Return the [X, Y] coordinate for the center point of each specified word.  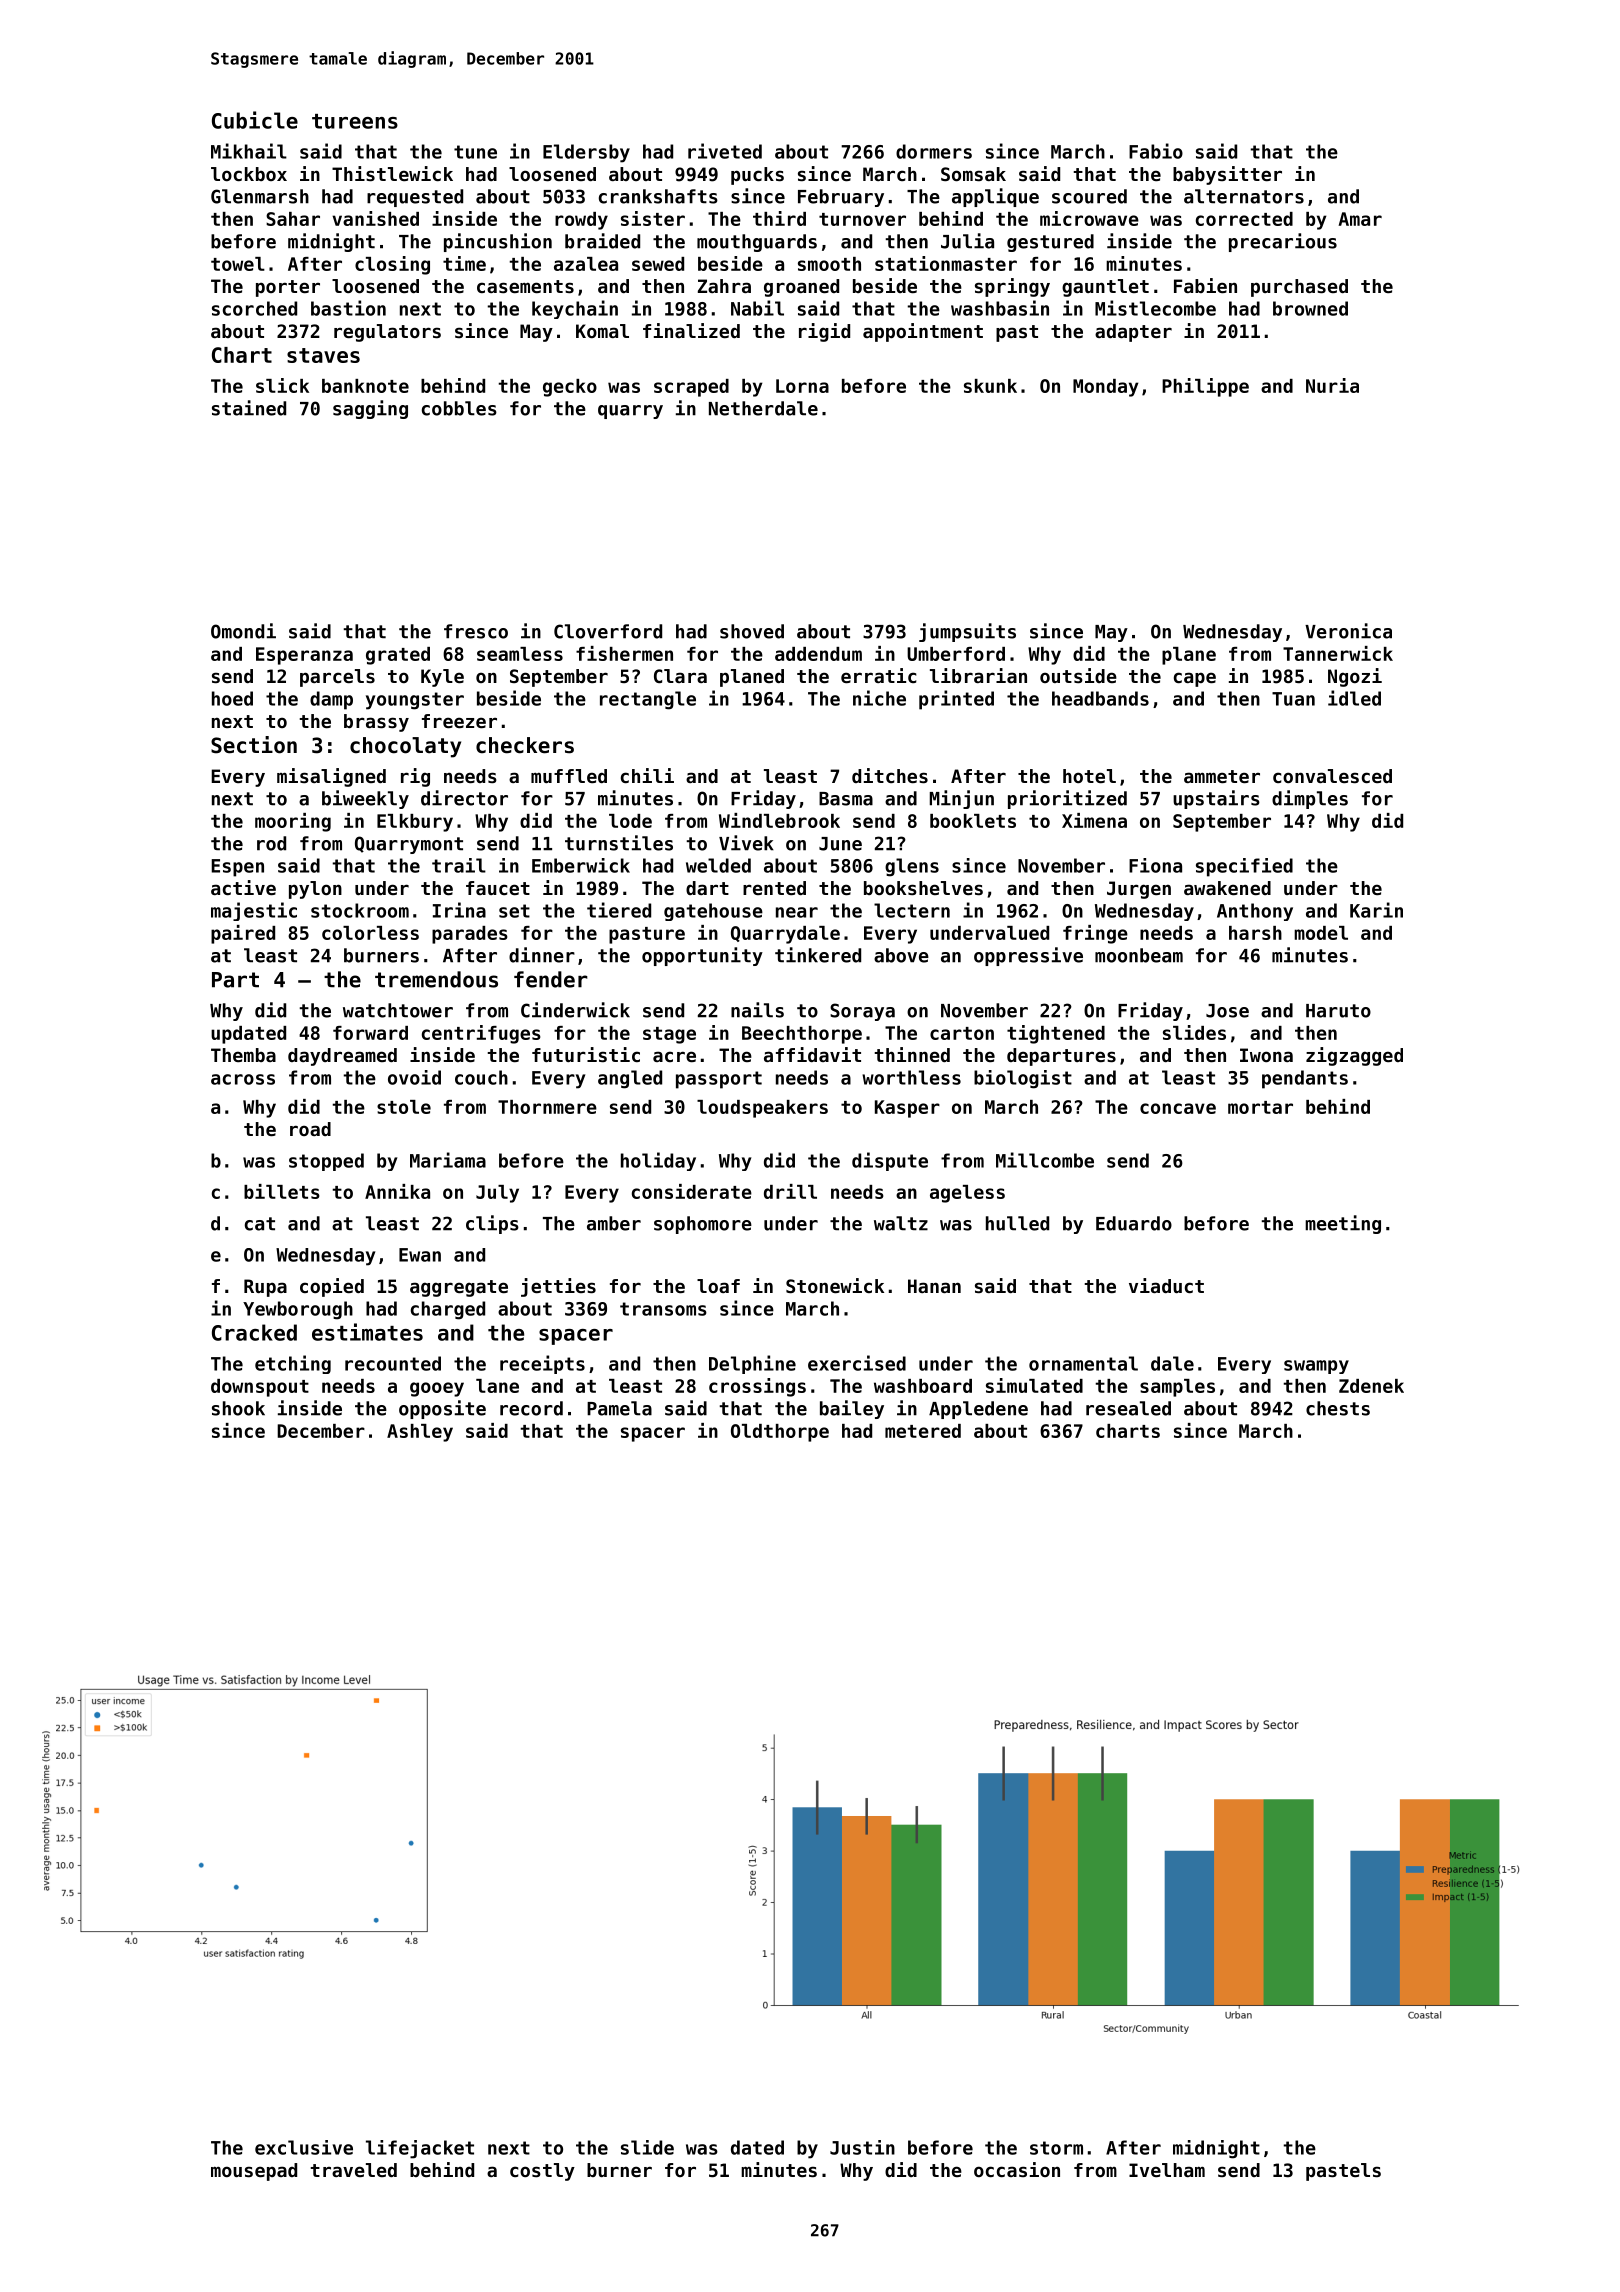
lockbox [249, 174]
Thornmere [547, 1107]
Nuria [1332, 385]
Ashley [420, 1433]
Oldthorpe [780, 1433]
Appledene [978, 1410]
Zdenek [1371, 1386]
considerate [692, 1191]
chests [1338, 1408]
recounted [393, 1363]
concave [1178, 1108]
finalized [691, 330]
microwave [1089, 218]
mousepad [254, 2172]
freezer [459, 721]
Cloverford [608, 631]
